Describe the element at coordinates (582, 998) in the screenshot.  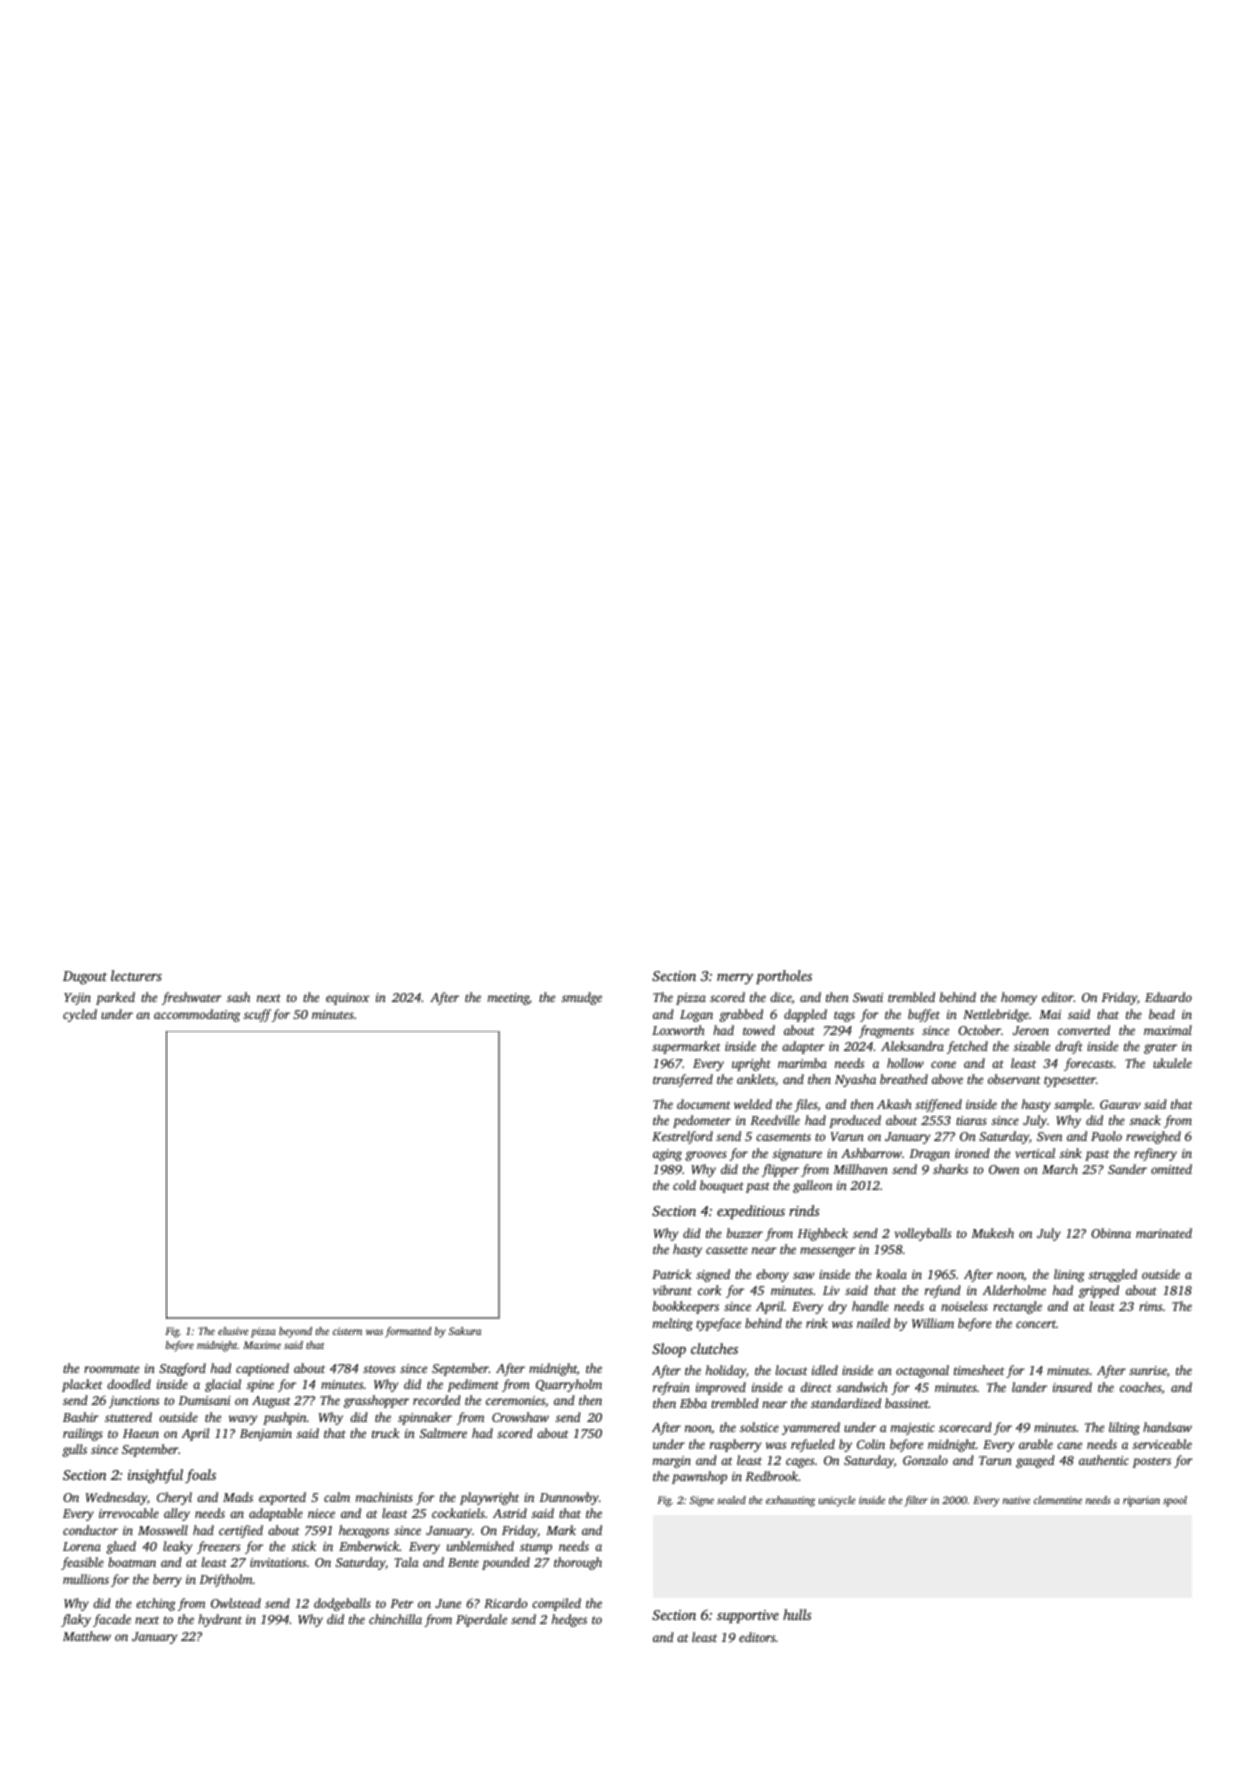
I see `smudge` at that location.
